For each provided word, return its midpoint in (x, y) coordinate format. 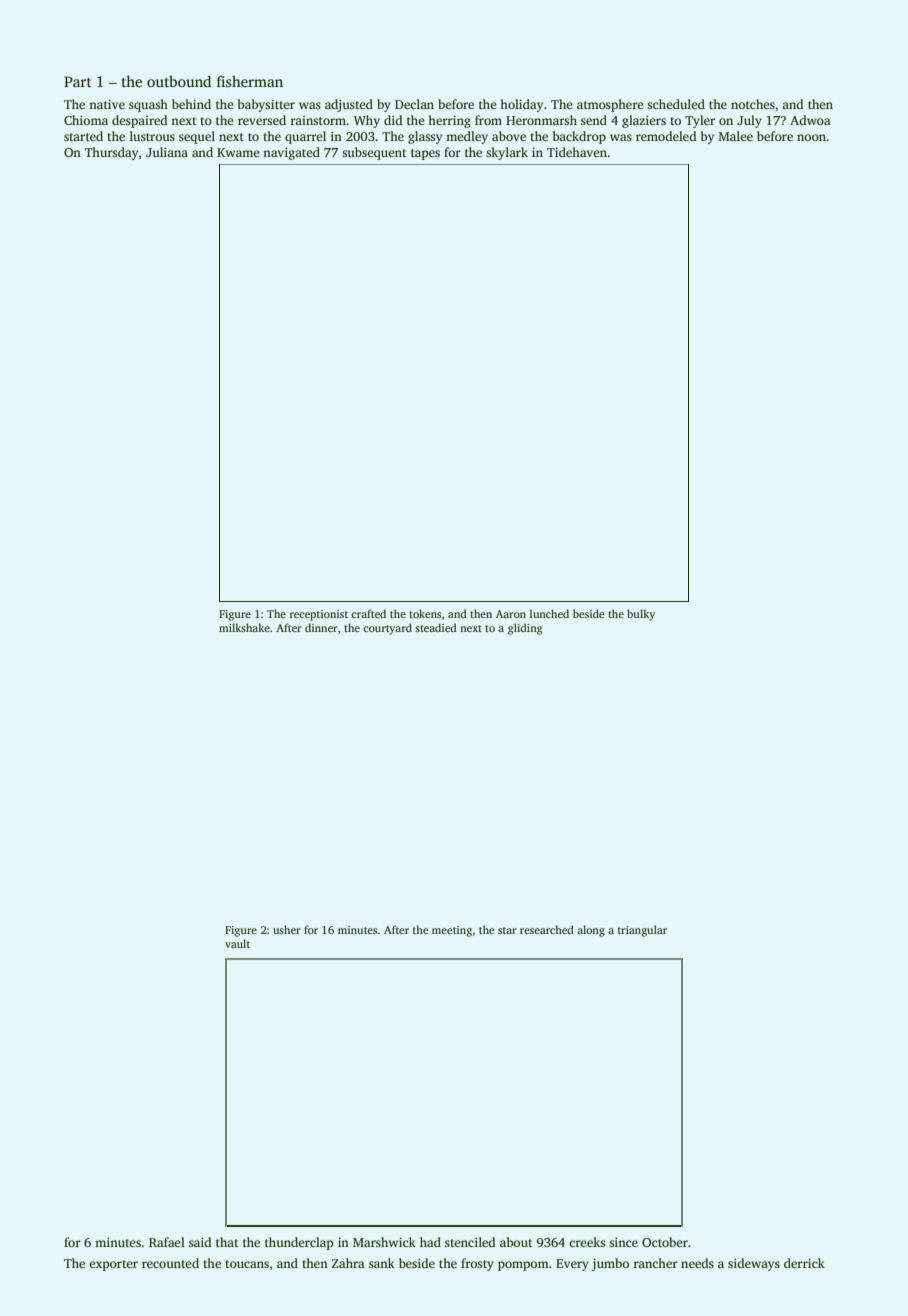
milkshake (244, 627)
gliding (525, 629)
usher (287, 929)
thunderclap (299, 1243)
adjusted (349, 105)
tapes (425, 154)
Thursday (111, 153)
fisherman (250, 81)
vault (237, 943)
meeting (452, 931)
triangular (642, 931)
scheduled (676, 104)
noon (811, 137)
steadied (436, 627)
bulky (641, 615)
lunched (549, 613)
